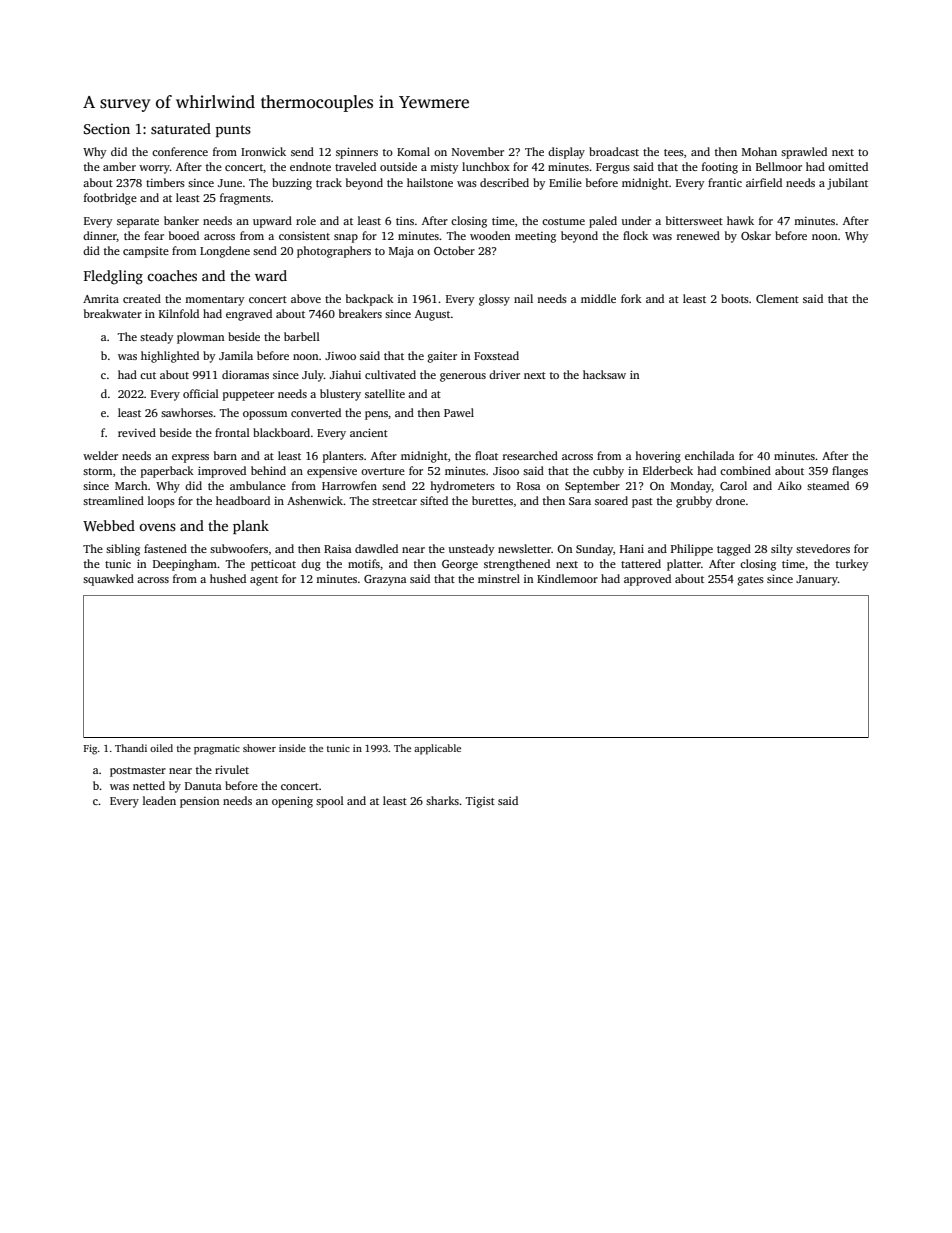  I want to click on cut, so click(148, 375).
